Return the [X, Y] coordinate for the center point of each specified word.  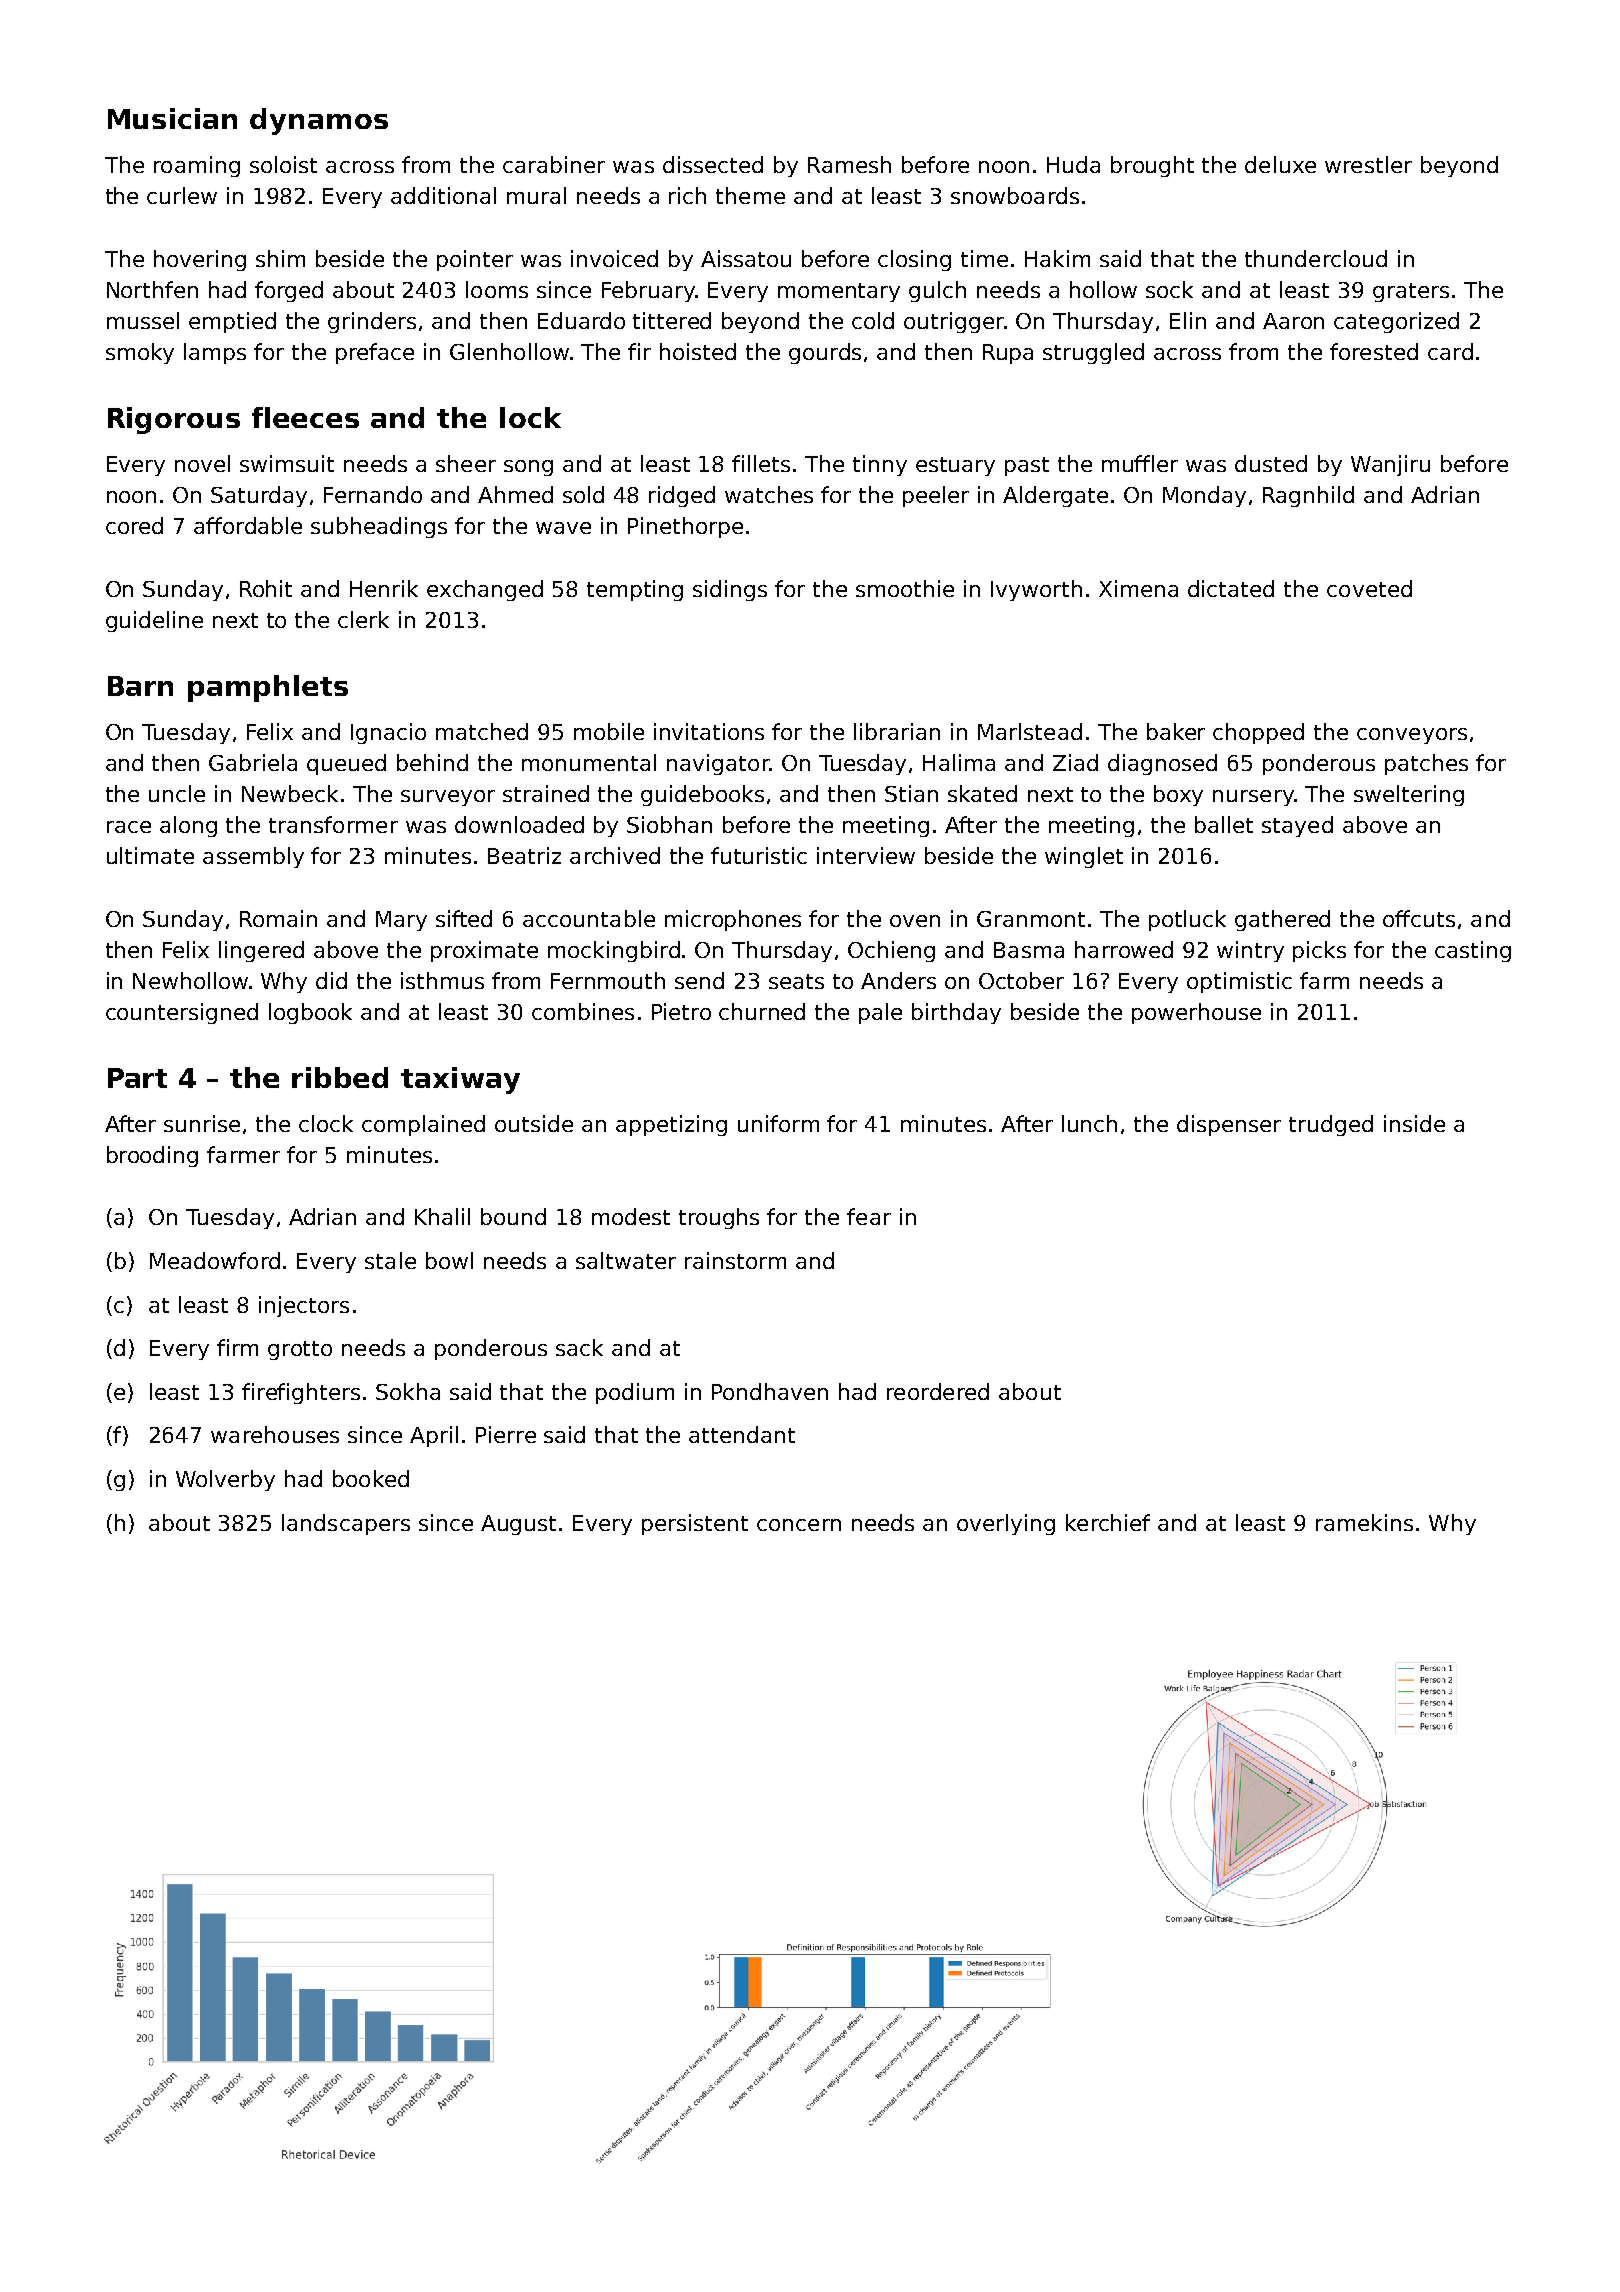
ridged [682, 496]
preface [375, 353]
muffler [1140, 463]
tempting [635, 590]
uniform [778, 1123]
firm [237, 1347]
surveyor [448, 798]
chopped [1258, 733]
